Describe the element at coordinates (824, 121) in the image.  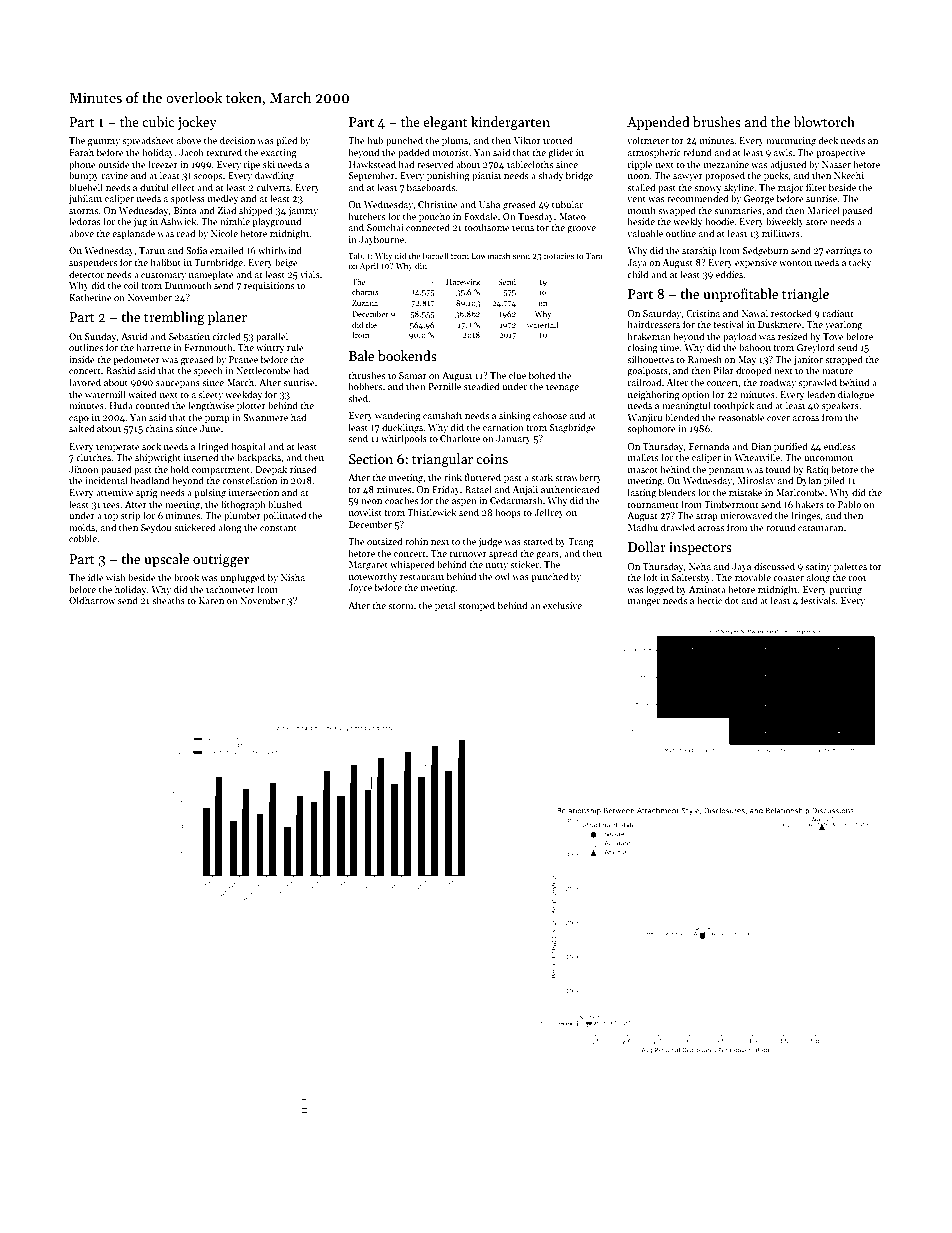
I see `blowtorch` at that location.
